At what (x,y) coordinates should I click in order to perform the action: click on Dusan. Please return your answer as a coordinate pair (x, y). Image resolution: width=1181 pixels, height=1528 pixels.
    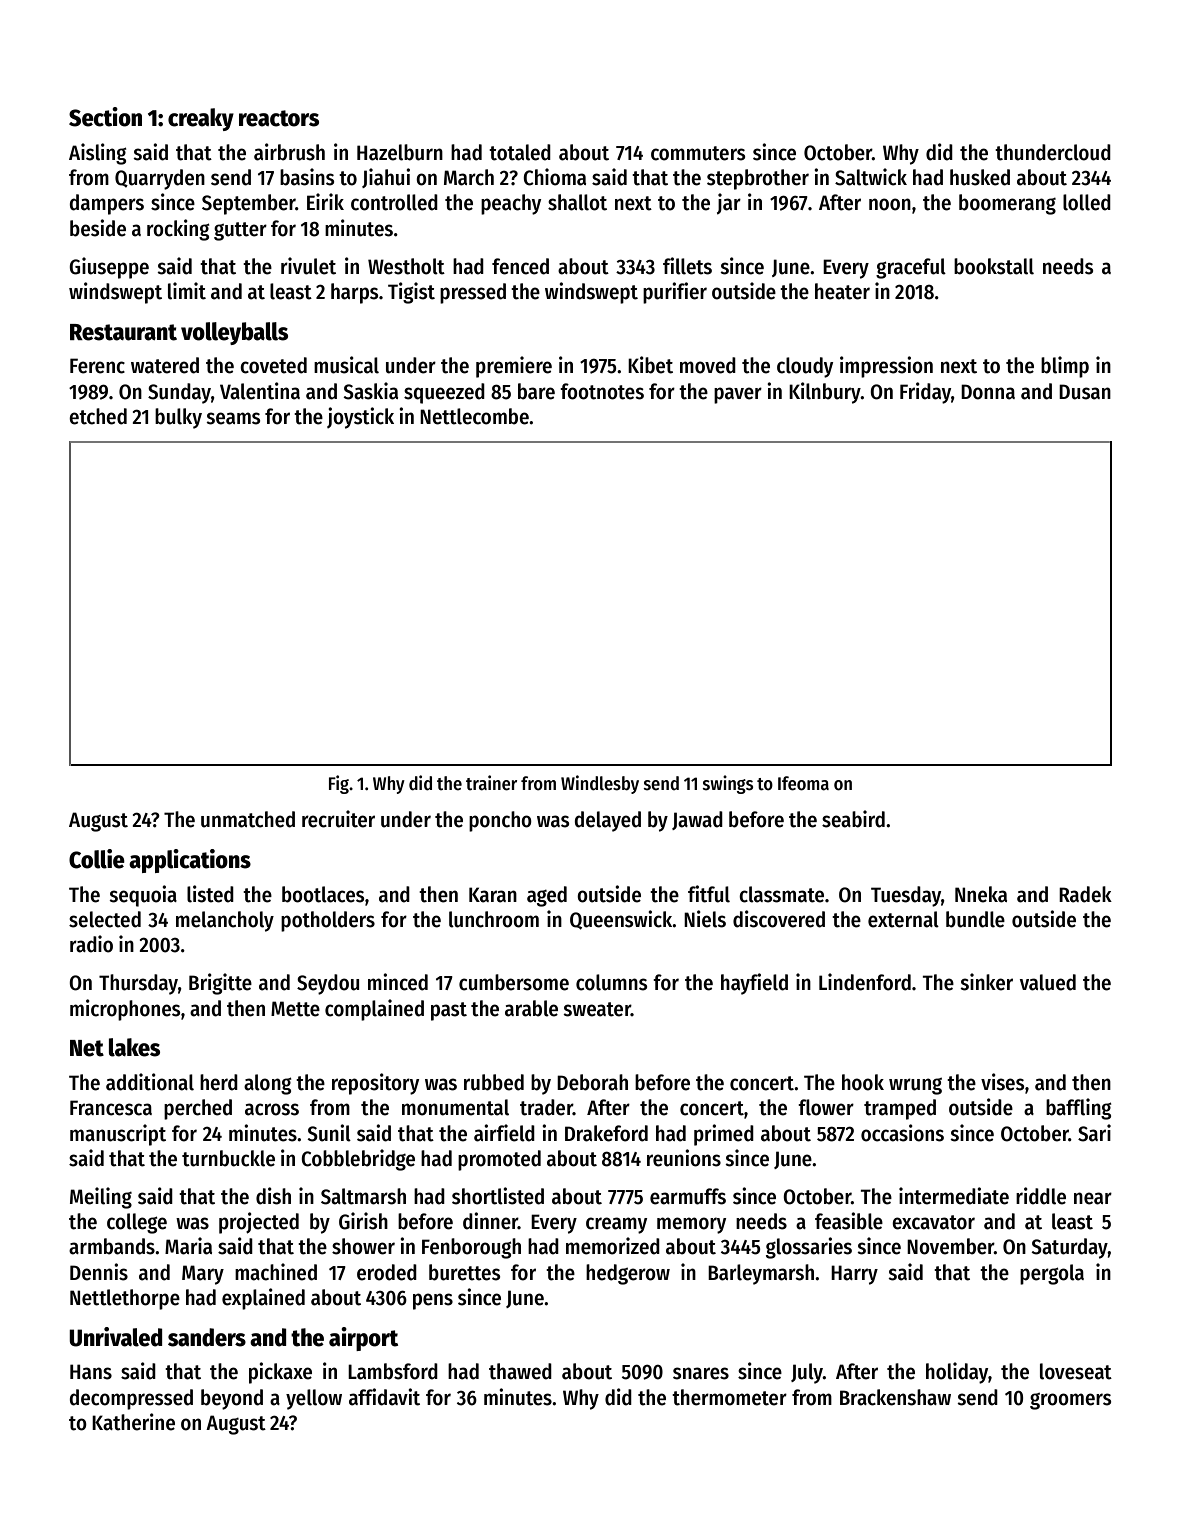
    Looking at the image, I should click on (1085, 392).
